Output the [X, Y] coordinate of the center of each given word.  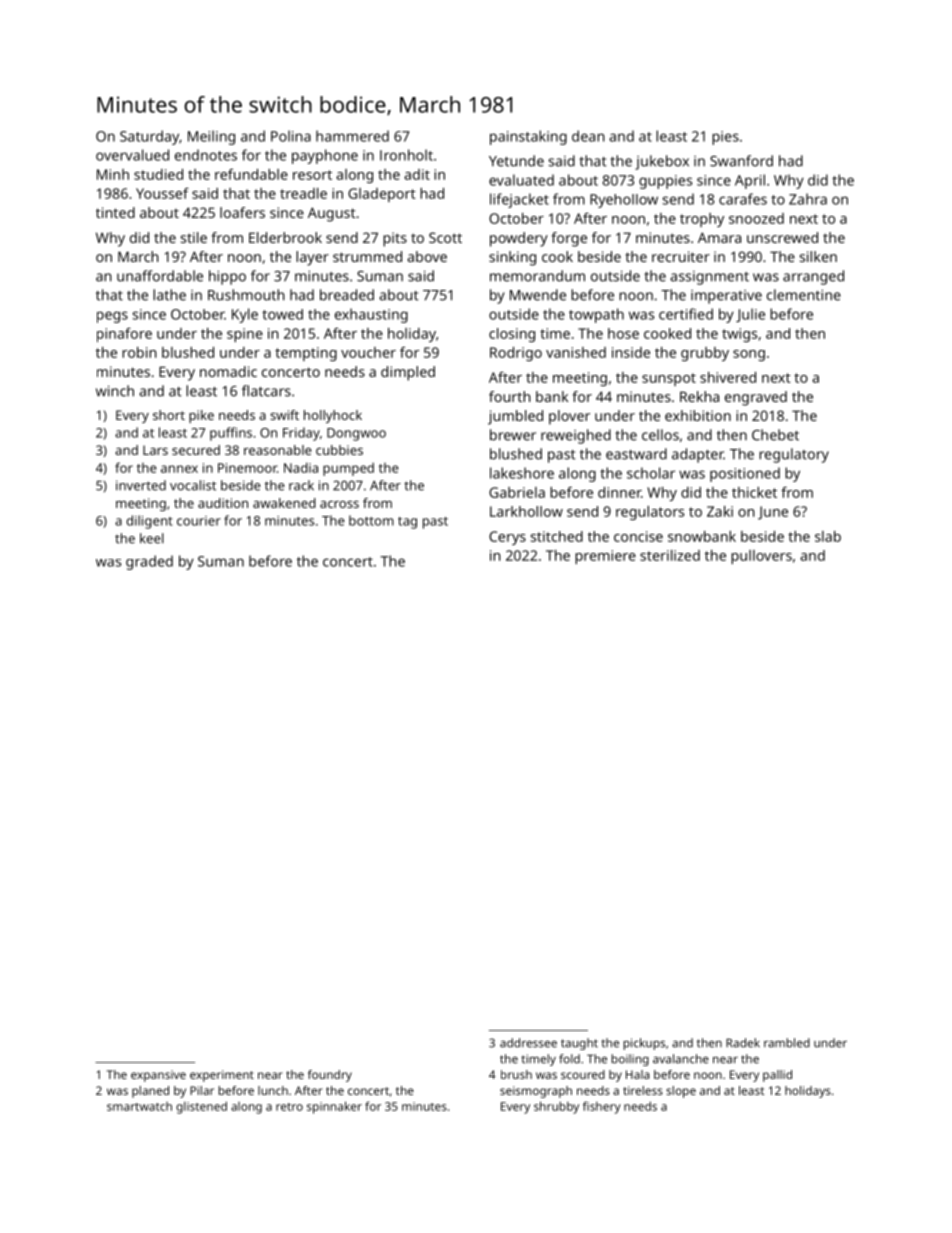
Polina [291, 136]
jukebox [662, 162]
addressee [528, 1043]
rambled [787, 1043]
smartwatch [139, 1106]
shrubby [556, 1107]
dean [588, 136]
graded [149, 562]
